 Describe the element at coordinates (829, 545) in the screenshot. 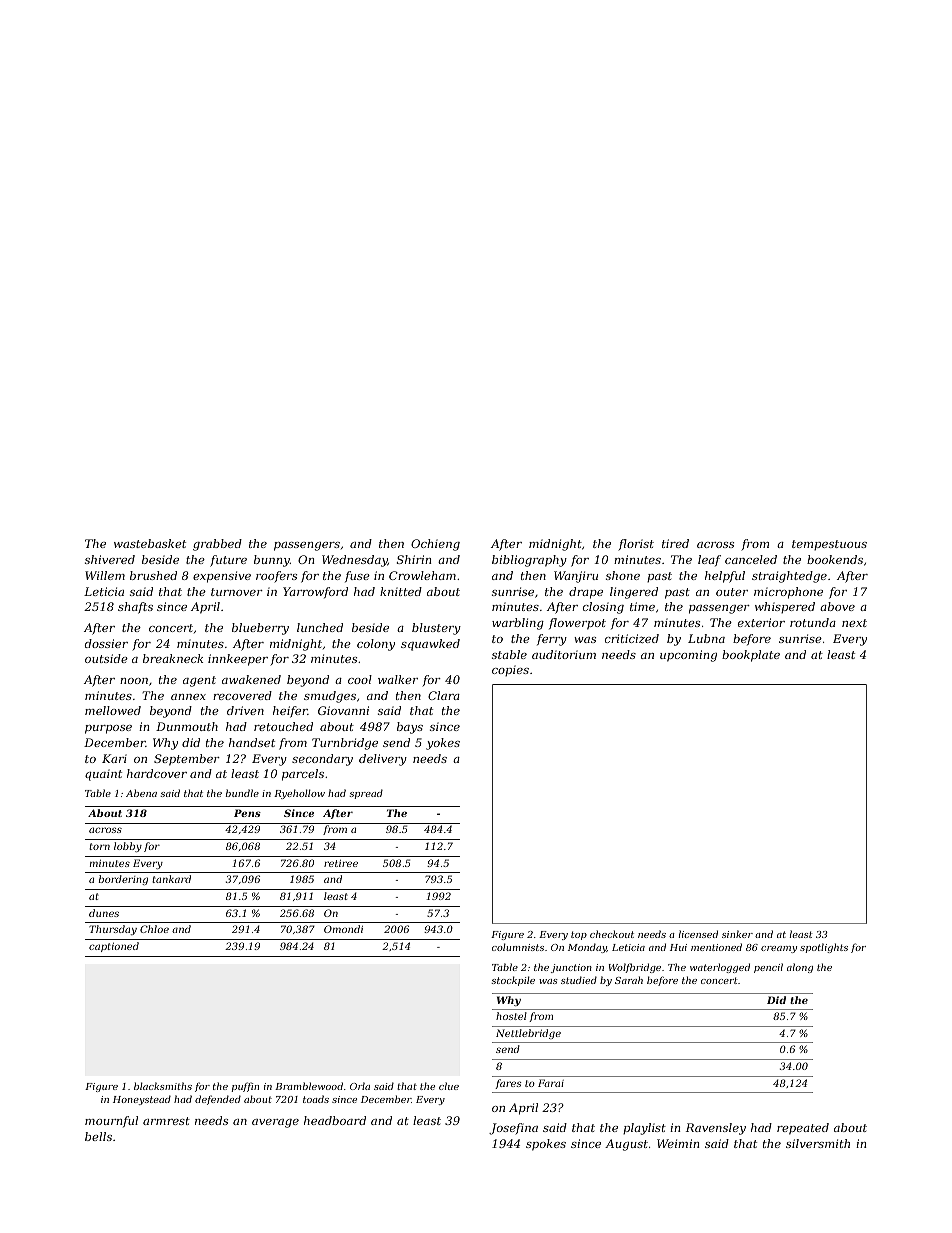

I see `tempestuous` at that location.
